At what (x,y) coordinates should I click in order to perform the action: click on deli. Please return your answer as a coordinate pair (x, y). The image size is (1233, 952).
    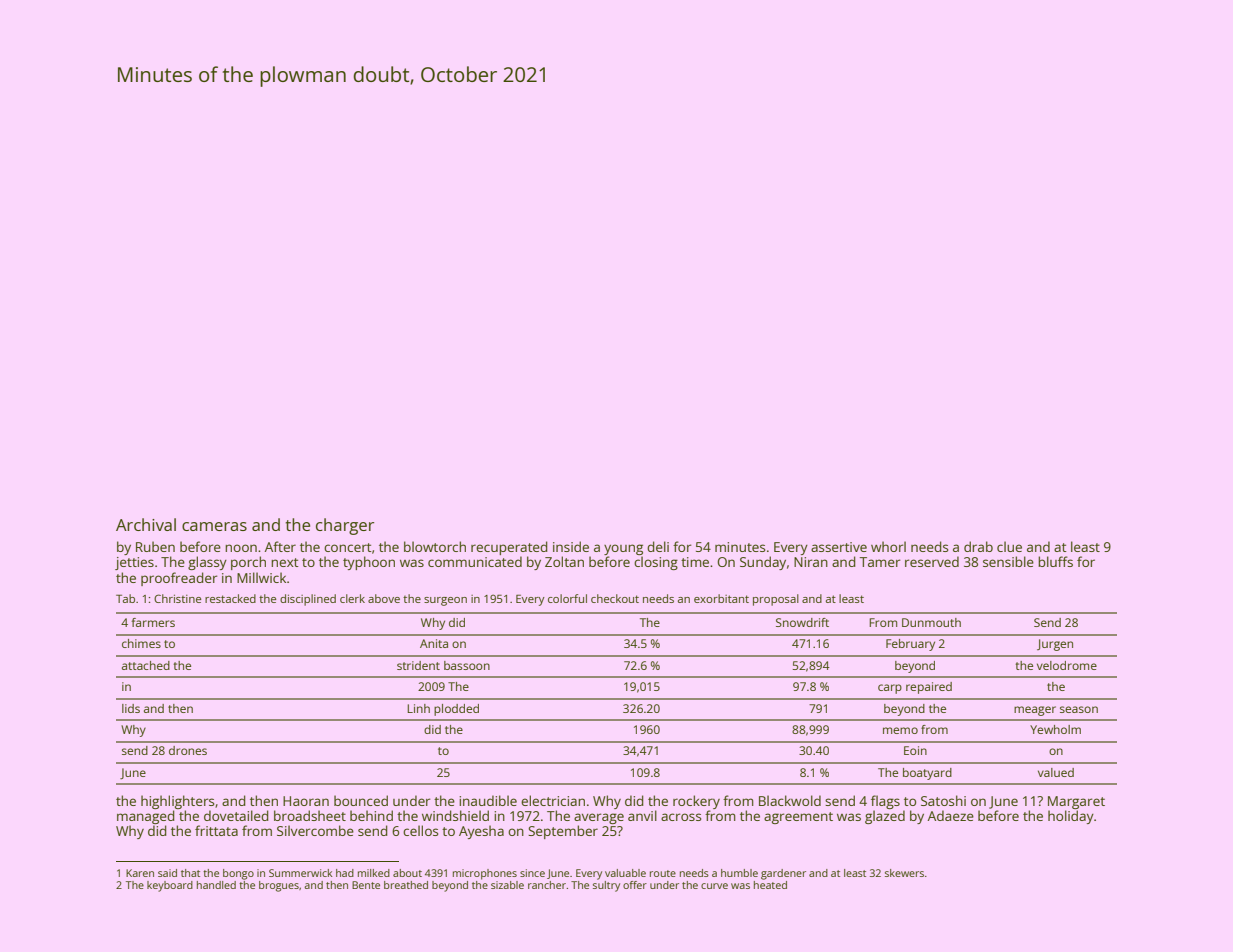
    Looking at the image, I should click on (658, 546).
